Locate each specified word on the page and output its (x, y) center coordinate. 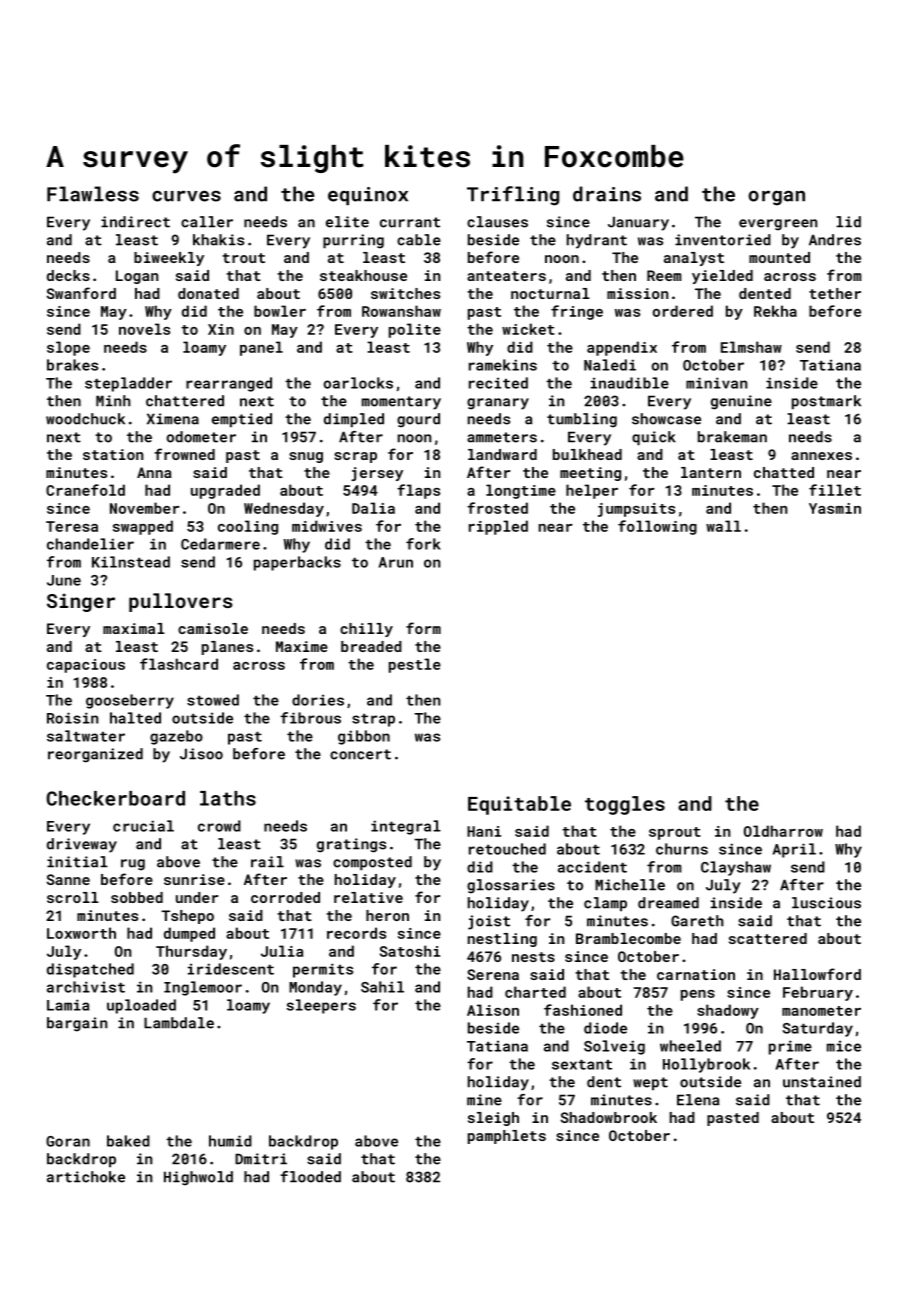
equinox (368, 196)
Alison (493, 1010)
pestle (415, 665)
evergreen (778, 225)
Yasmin (835, 508)
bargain (77, 1024)
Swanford (81, 293)
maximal (134, 628)
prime (790, 1047)
